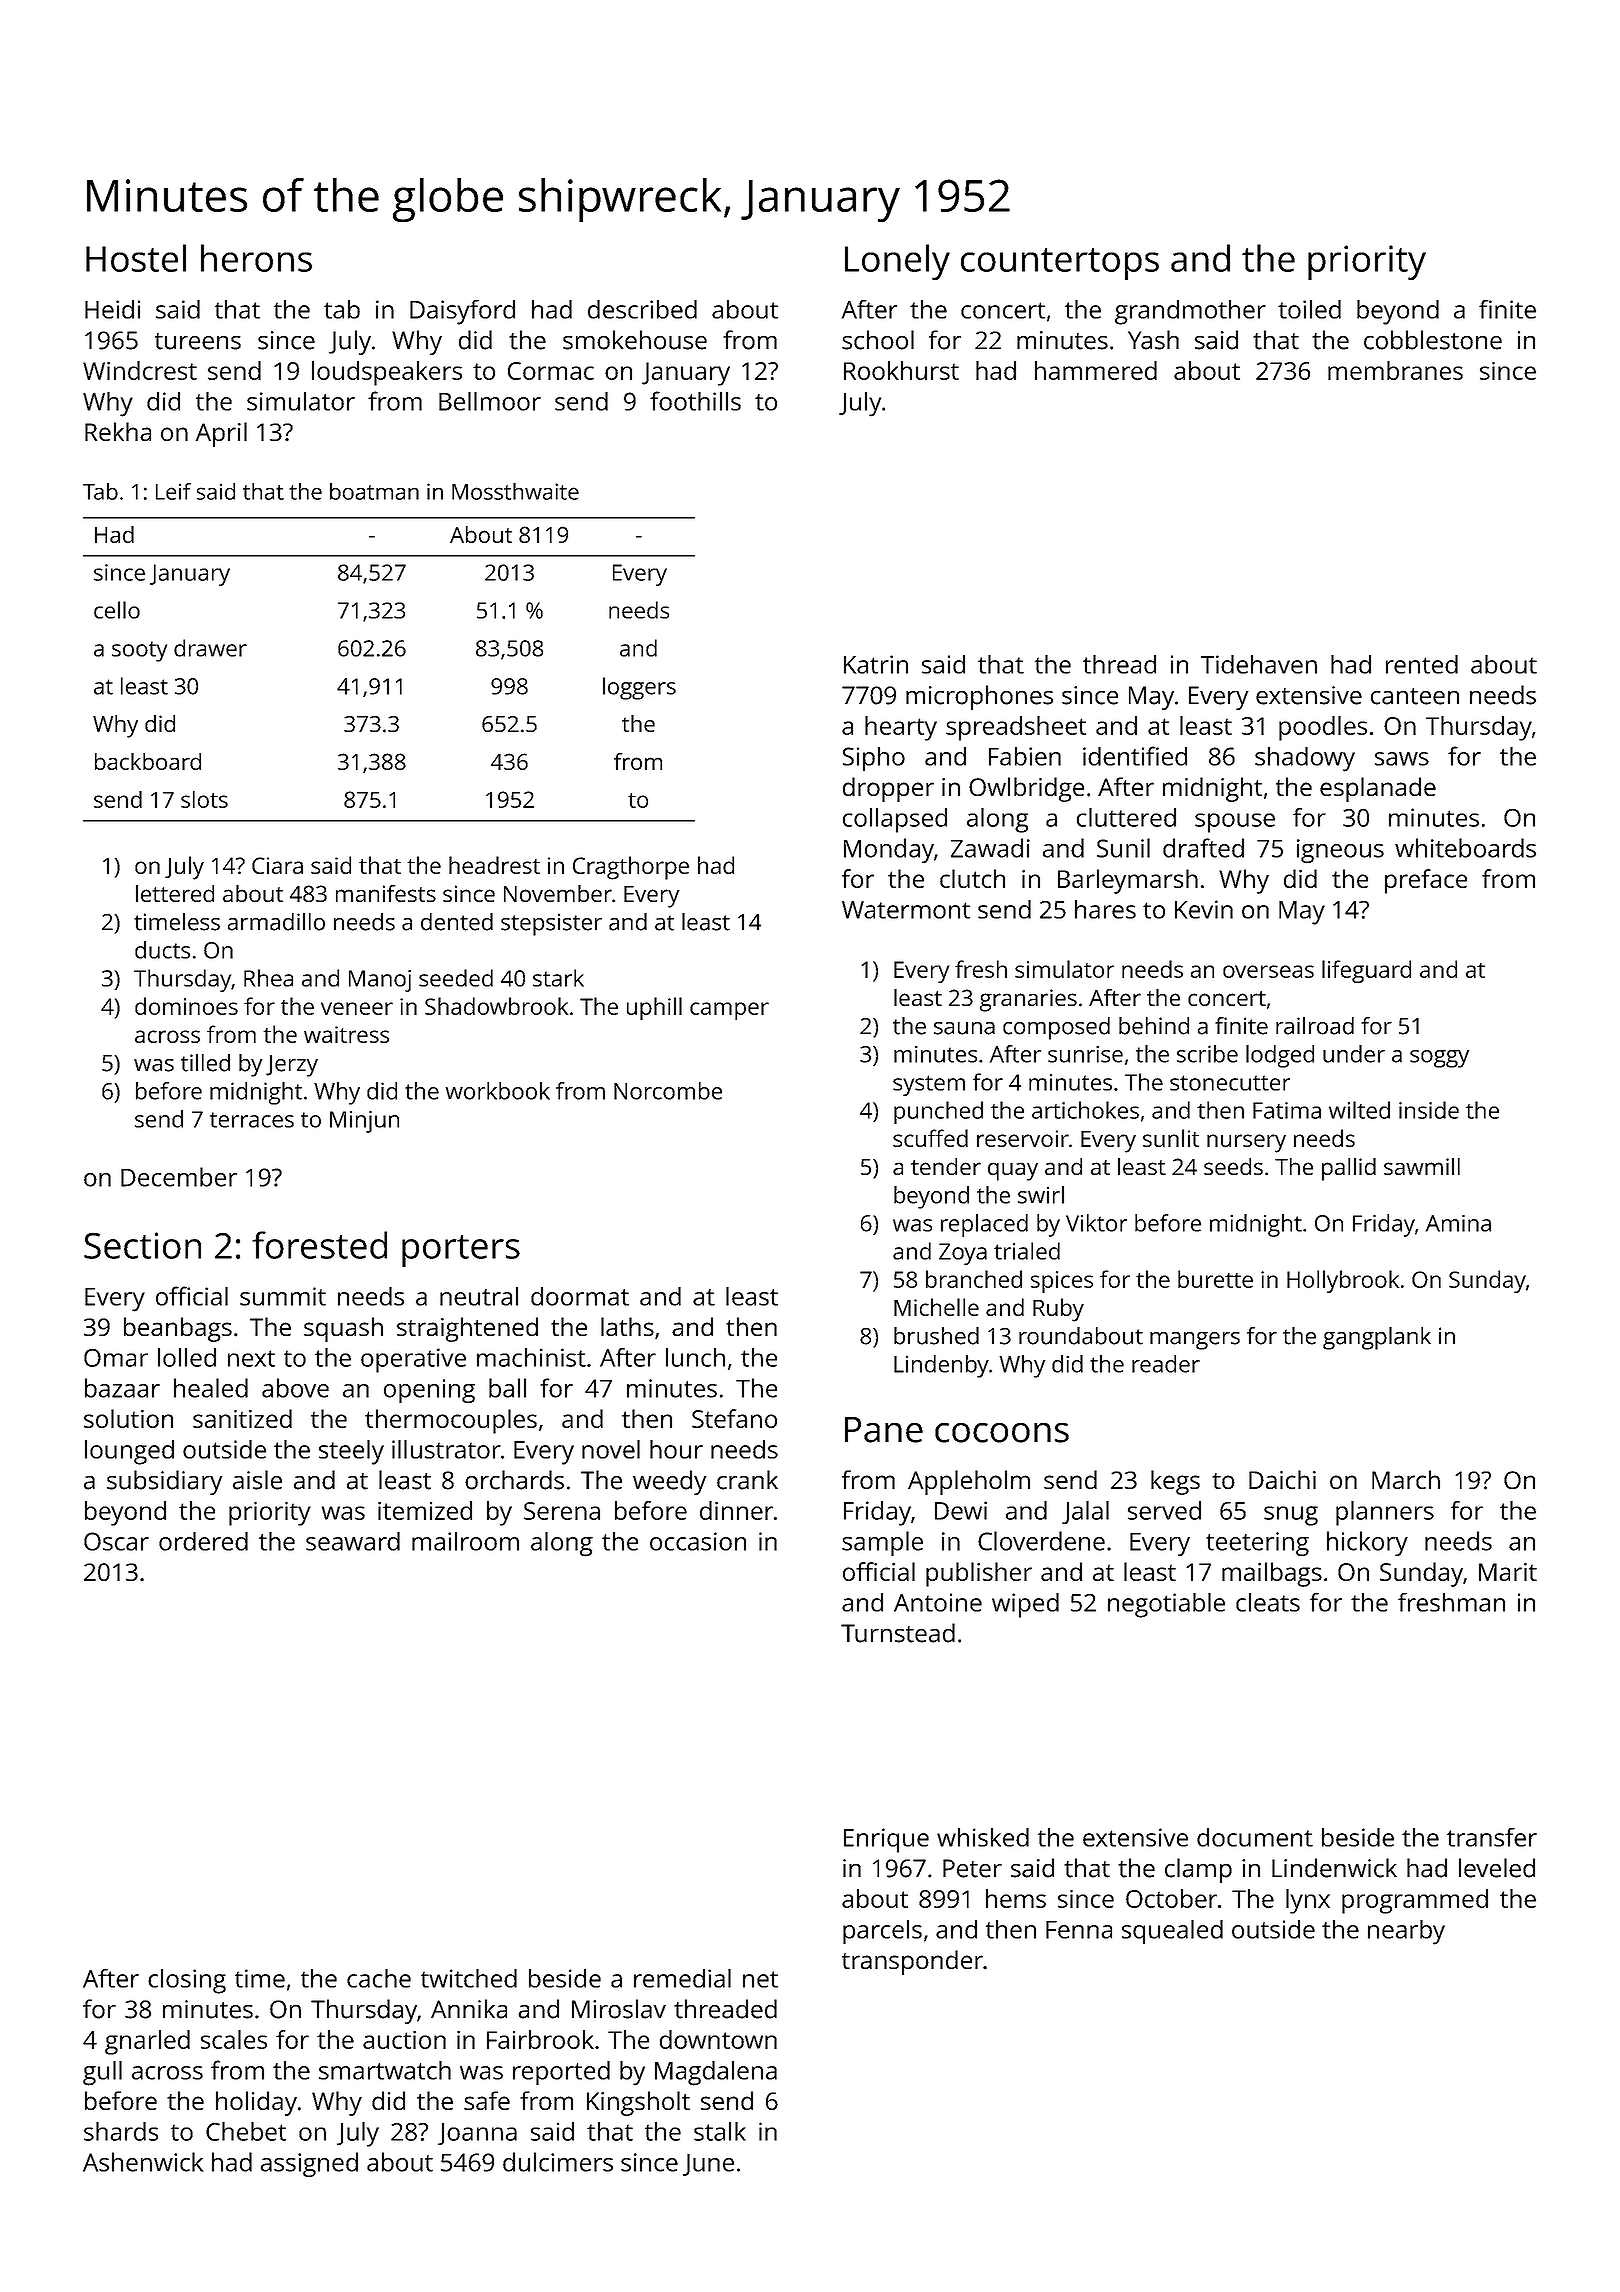 The width and height of the image is (1620, 2292). Describe the element at coordinates (898, 1633) in the image. I see `Turnstead` at that location.
